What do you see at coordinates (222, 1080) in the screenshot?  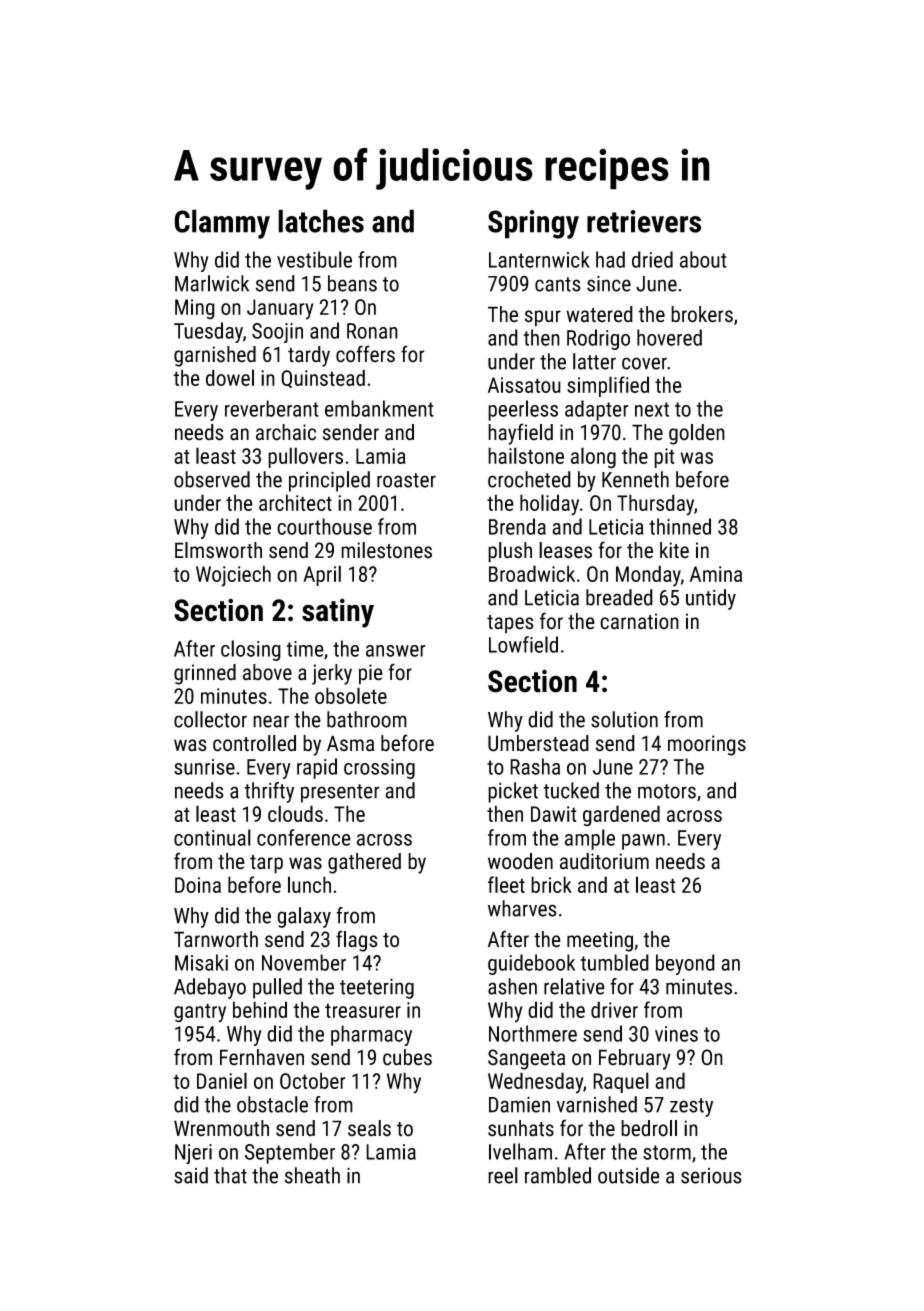 I see `Daniel` at bounding box center [222, 1080].
